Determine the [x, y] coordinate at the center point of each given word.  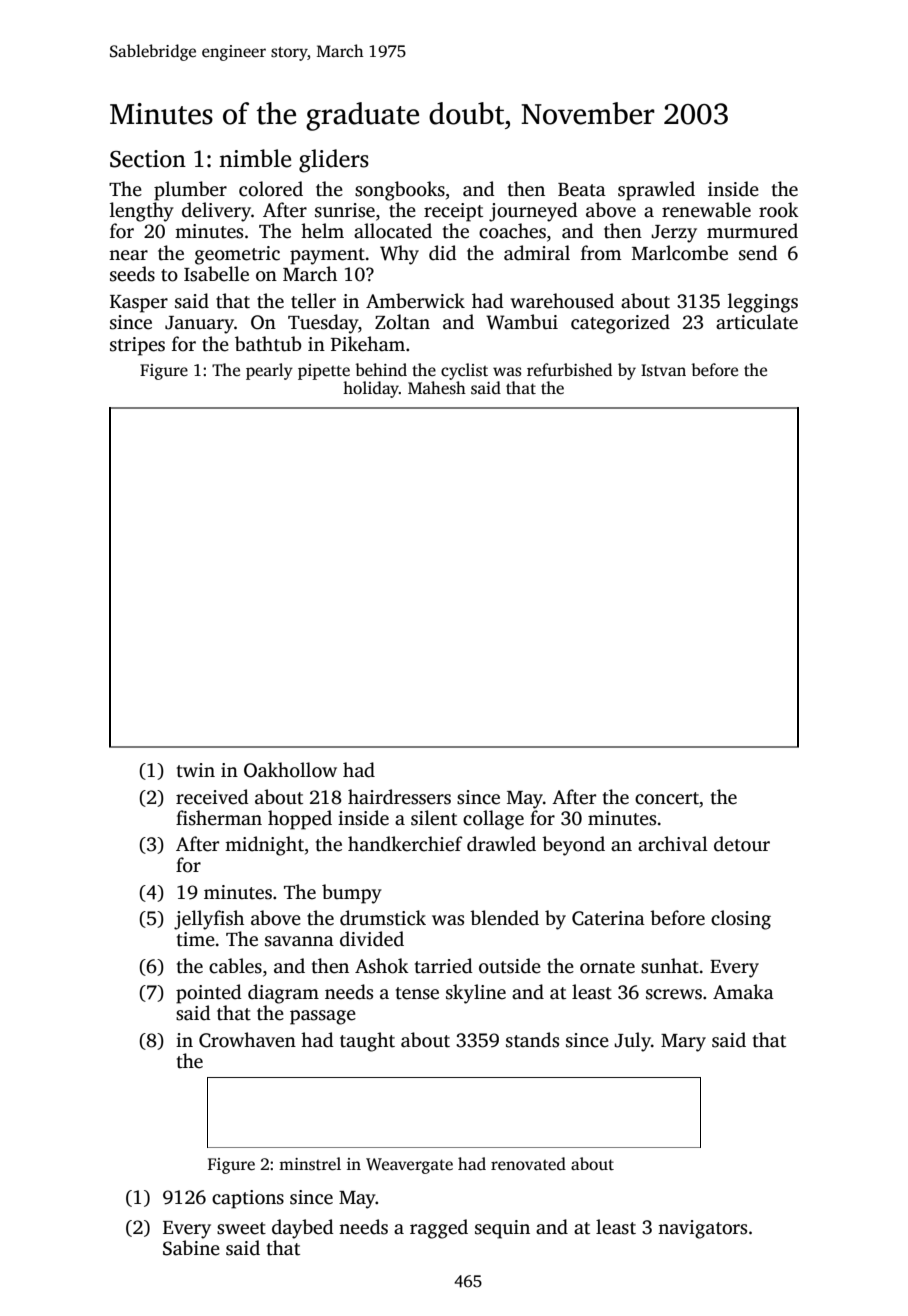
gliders [334, 161]
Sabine [191, 1248]
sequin [502, 1229]
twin [196, 770]
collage [493, 820]
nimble [255, 158]
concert [667, 798]
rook [779, 210]
